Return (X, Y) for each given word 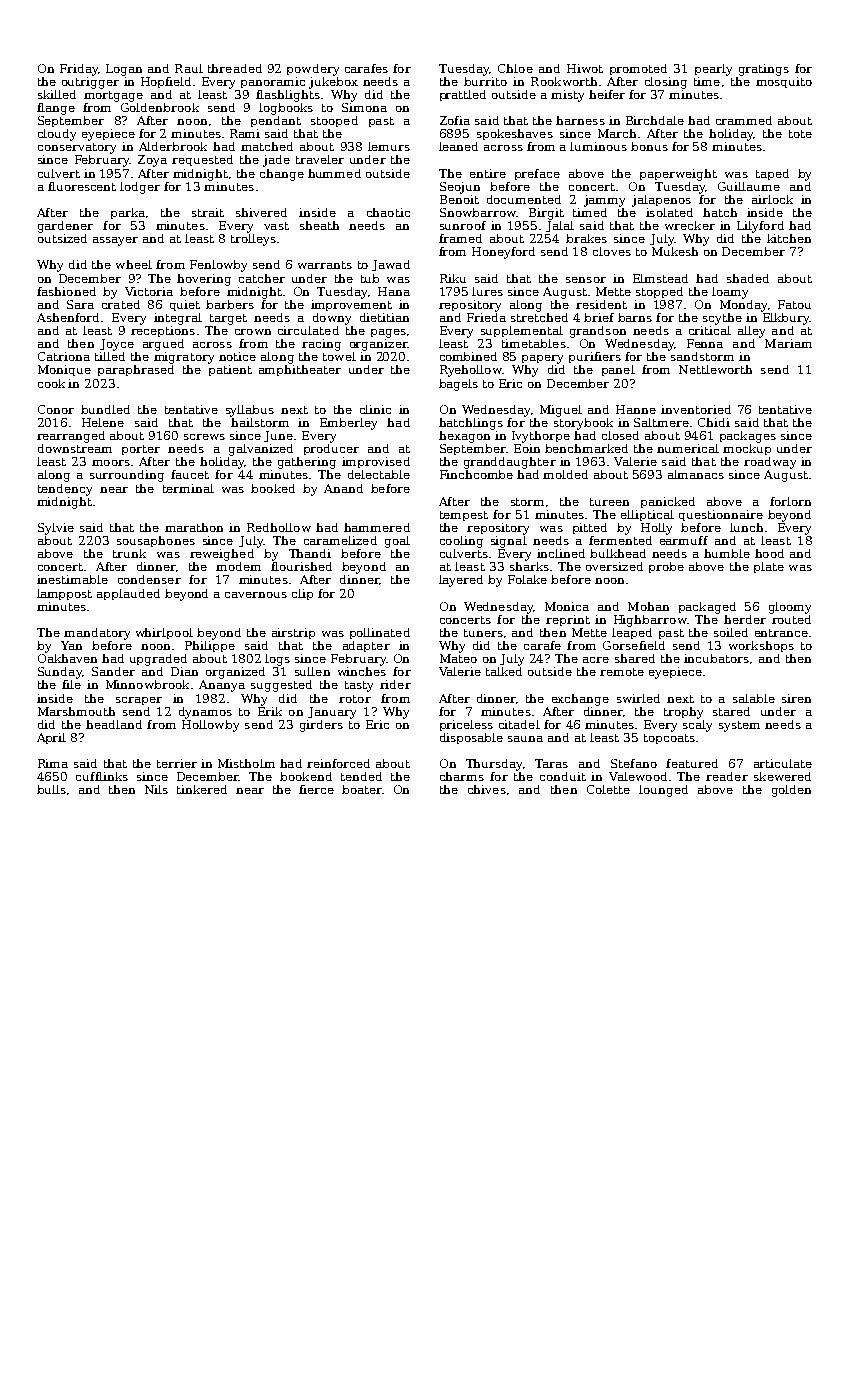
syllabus (250, 411)
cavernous (256, 595)
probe (666, 567)
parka (128, 213)
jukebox (333, 83)
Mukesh (675, 251)
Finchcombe (476, 474)
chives (487, 789)
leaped (632, 633)
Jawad (391, 265)
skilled (57, 94)
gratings (764, 70)
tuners (483, 633)
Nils (156, 789)
